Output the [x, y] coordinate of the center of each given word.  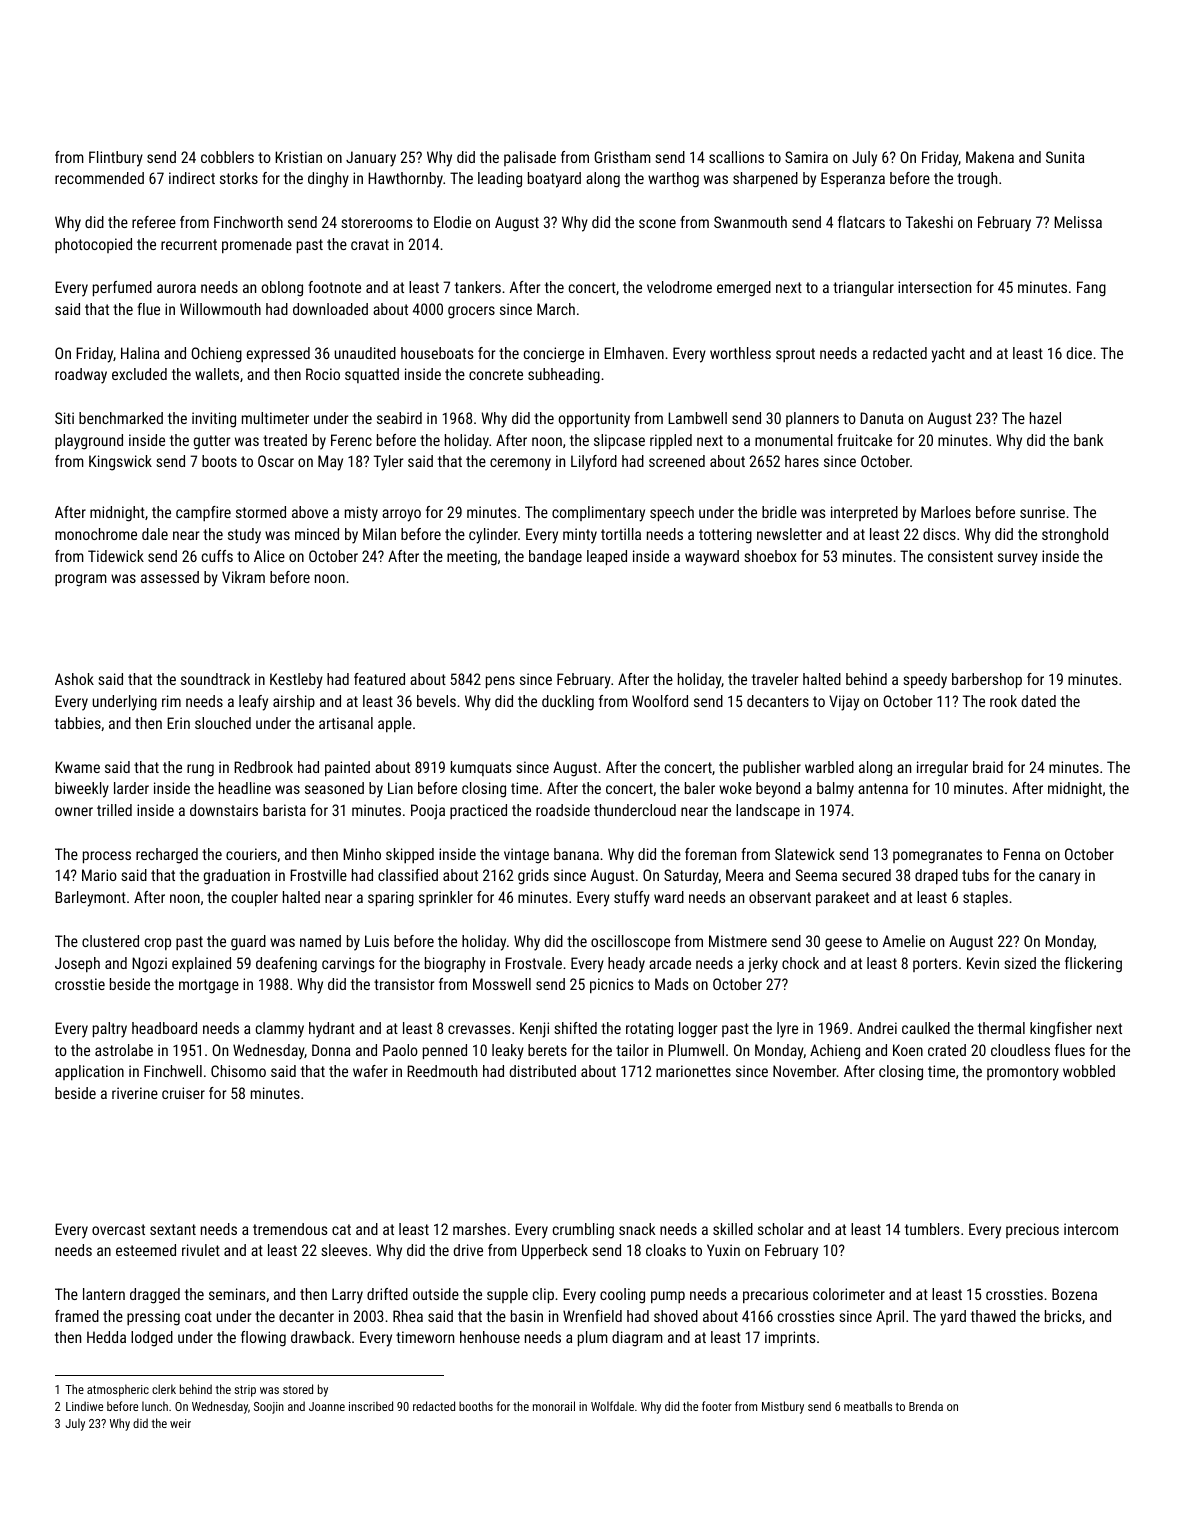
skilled [733, 1229]
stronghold [1075, 536]
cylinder [493, 536]
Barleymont [90, 899]
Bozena [1074, 1294]
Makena [990, 157]
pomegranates [937, 856]
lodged [152, 1339]
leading [500, 180]
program [81, 580]
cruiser [183, 1093]
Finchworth [248, 222]
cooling [622, 1296]
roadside [563, 810]
